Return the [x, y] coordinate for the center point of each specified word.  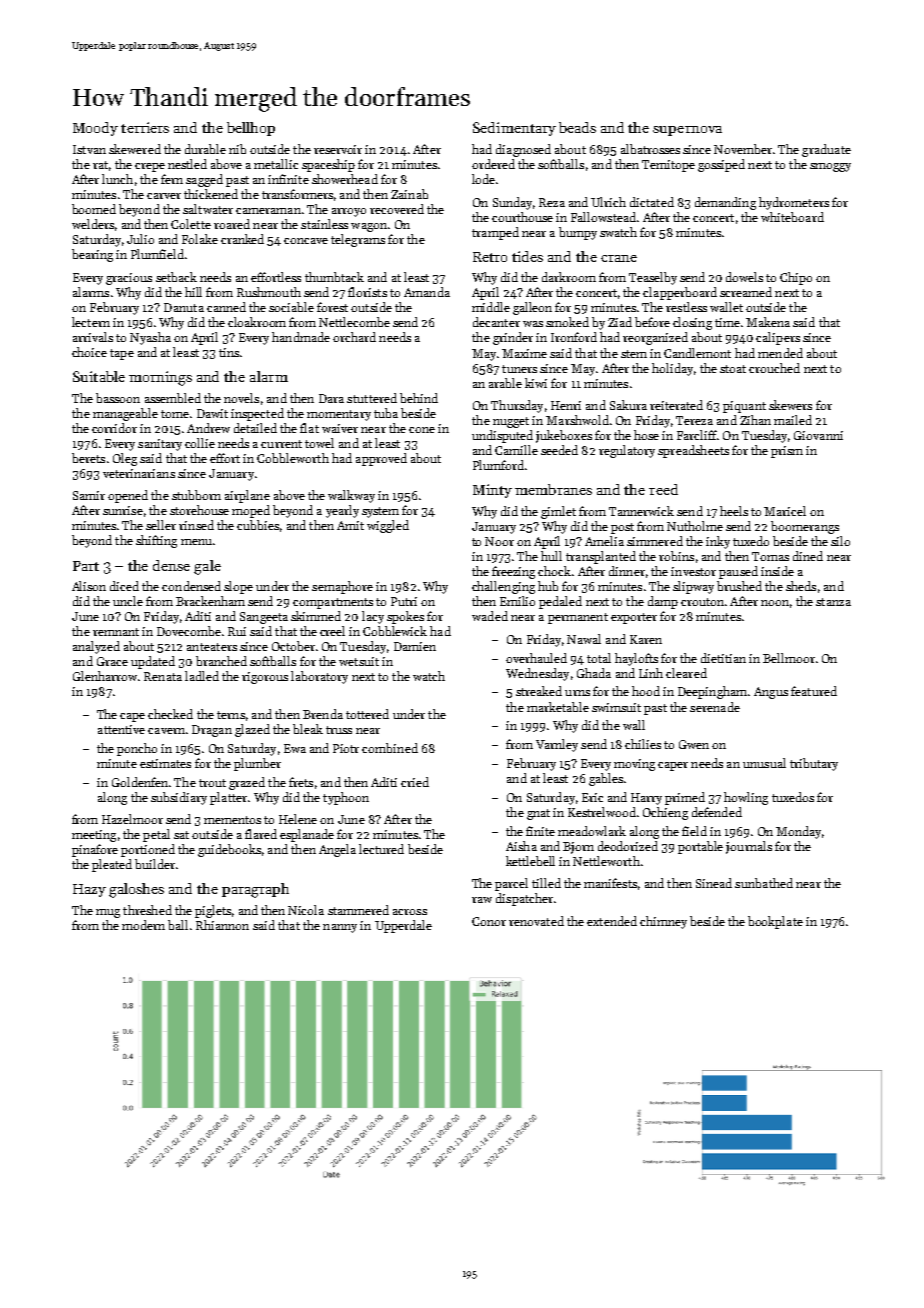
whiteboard [792, 217]
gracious [129, 279]
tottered [367, 714]
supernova [687, 131]
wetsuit [359, 661]
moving [634, 765]
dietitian [723, 658]
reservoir [338, 149]
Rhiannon [222, 925]
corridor [114, 428]
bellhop [251, 129]
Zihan [755, 420]
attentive [121, 729]
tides [527, 256]
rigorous [265, 678]
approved [381, 459]
